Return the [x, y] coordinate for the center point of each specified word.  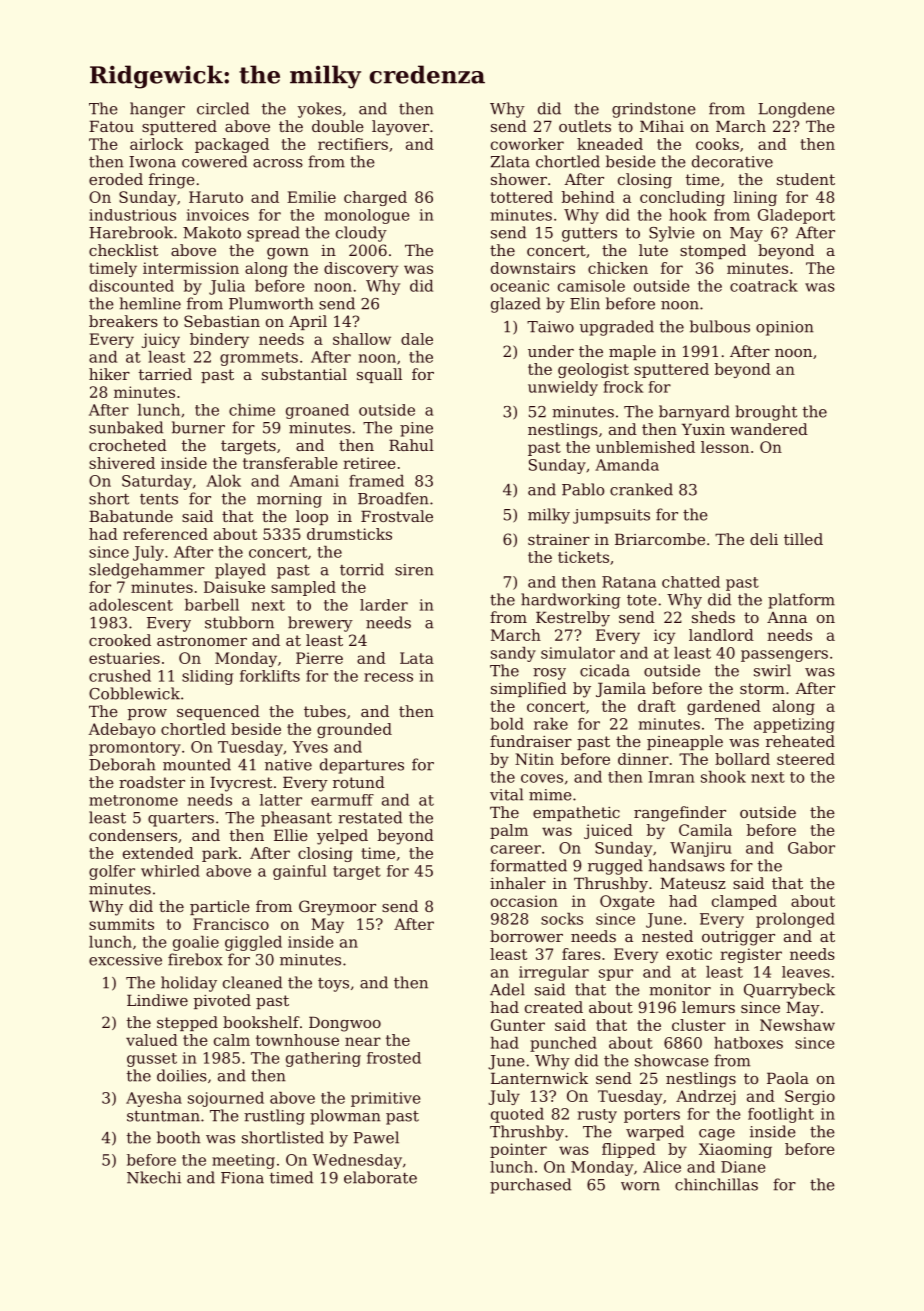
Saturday [157, 482]
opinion [785, 328]
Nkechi [154, 1177]
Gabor [811, 848]
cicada [605, 670]
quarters [181, 820]
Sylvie [672, 234]
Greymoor [337, 908]
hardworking [571, 601]
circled [223, 108]
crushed [120, 676]
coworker [527, 144]
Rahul [411, 445]
